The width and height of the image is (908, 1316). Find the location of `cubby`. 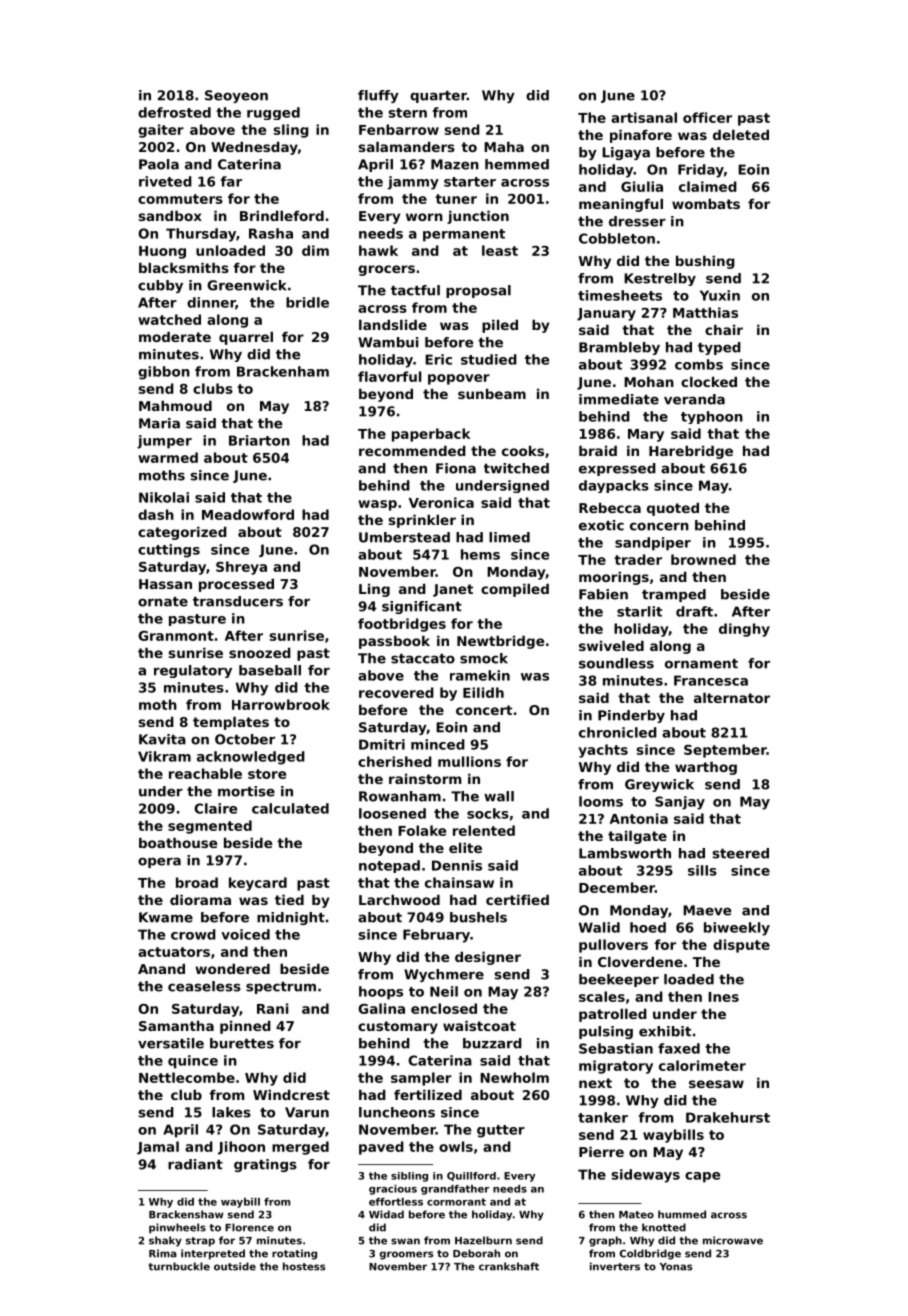

cubby is located at coordinates (160, 286).
